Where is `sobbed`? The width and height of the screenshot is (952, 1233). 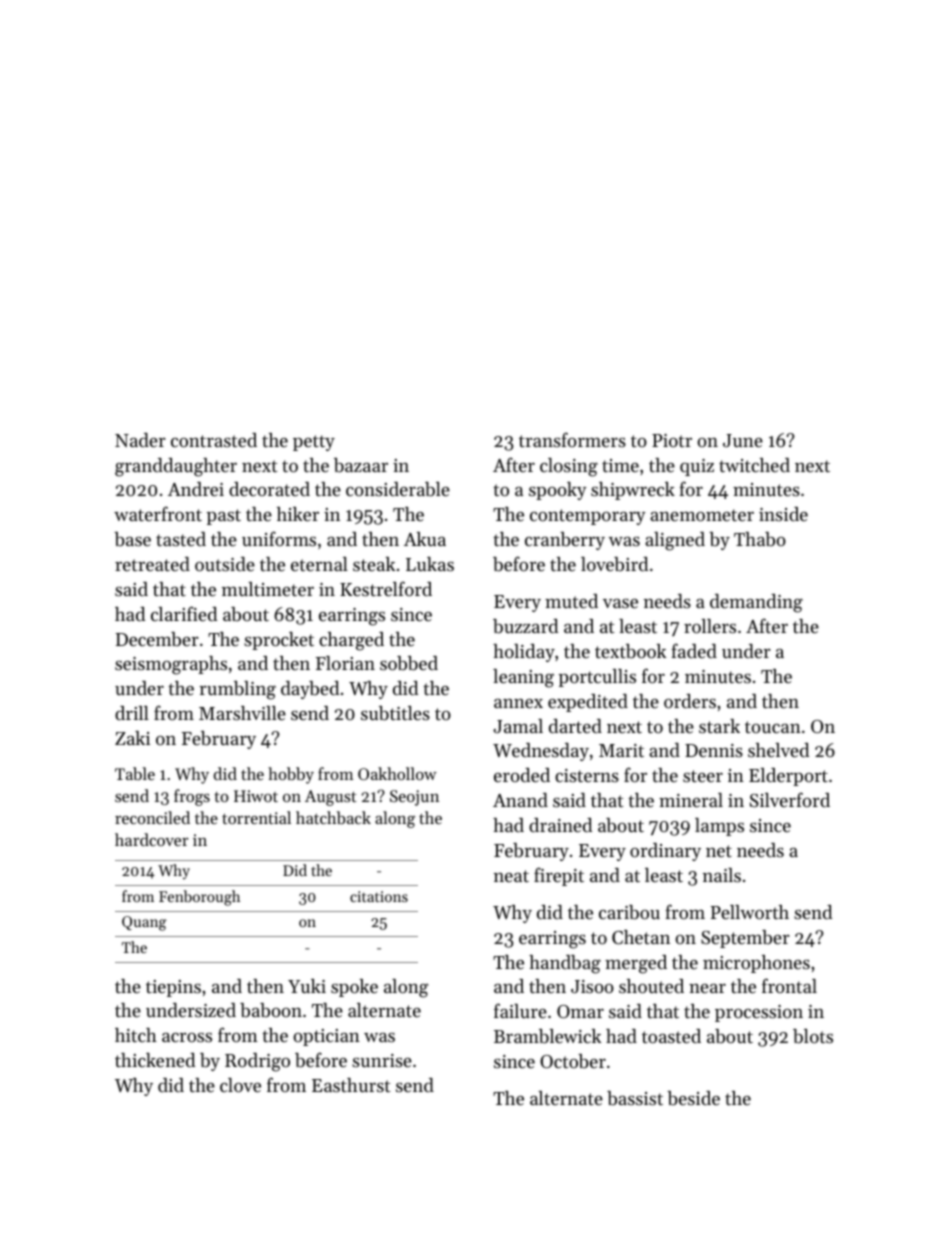
sobbed is located at coordinates (409, 663).
